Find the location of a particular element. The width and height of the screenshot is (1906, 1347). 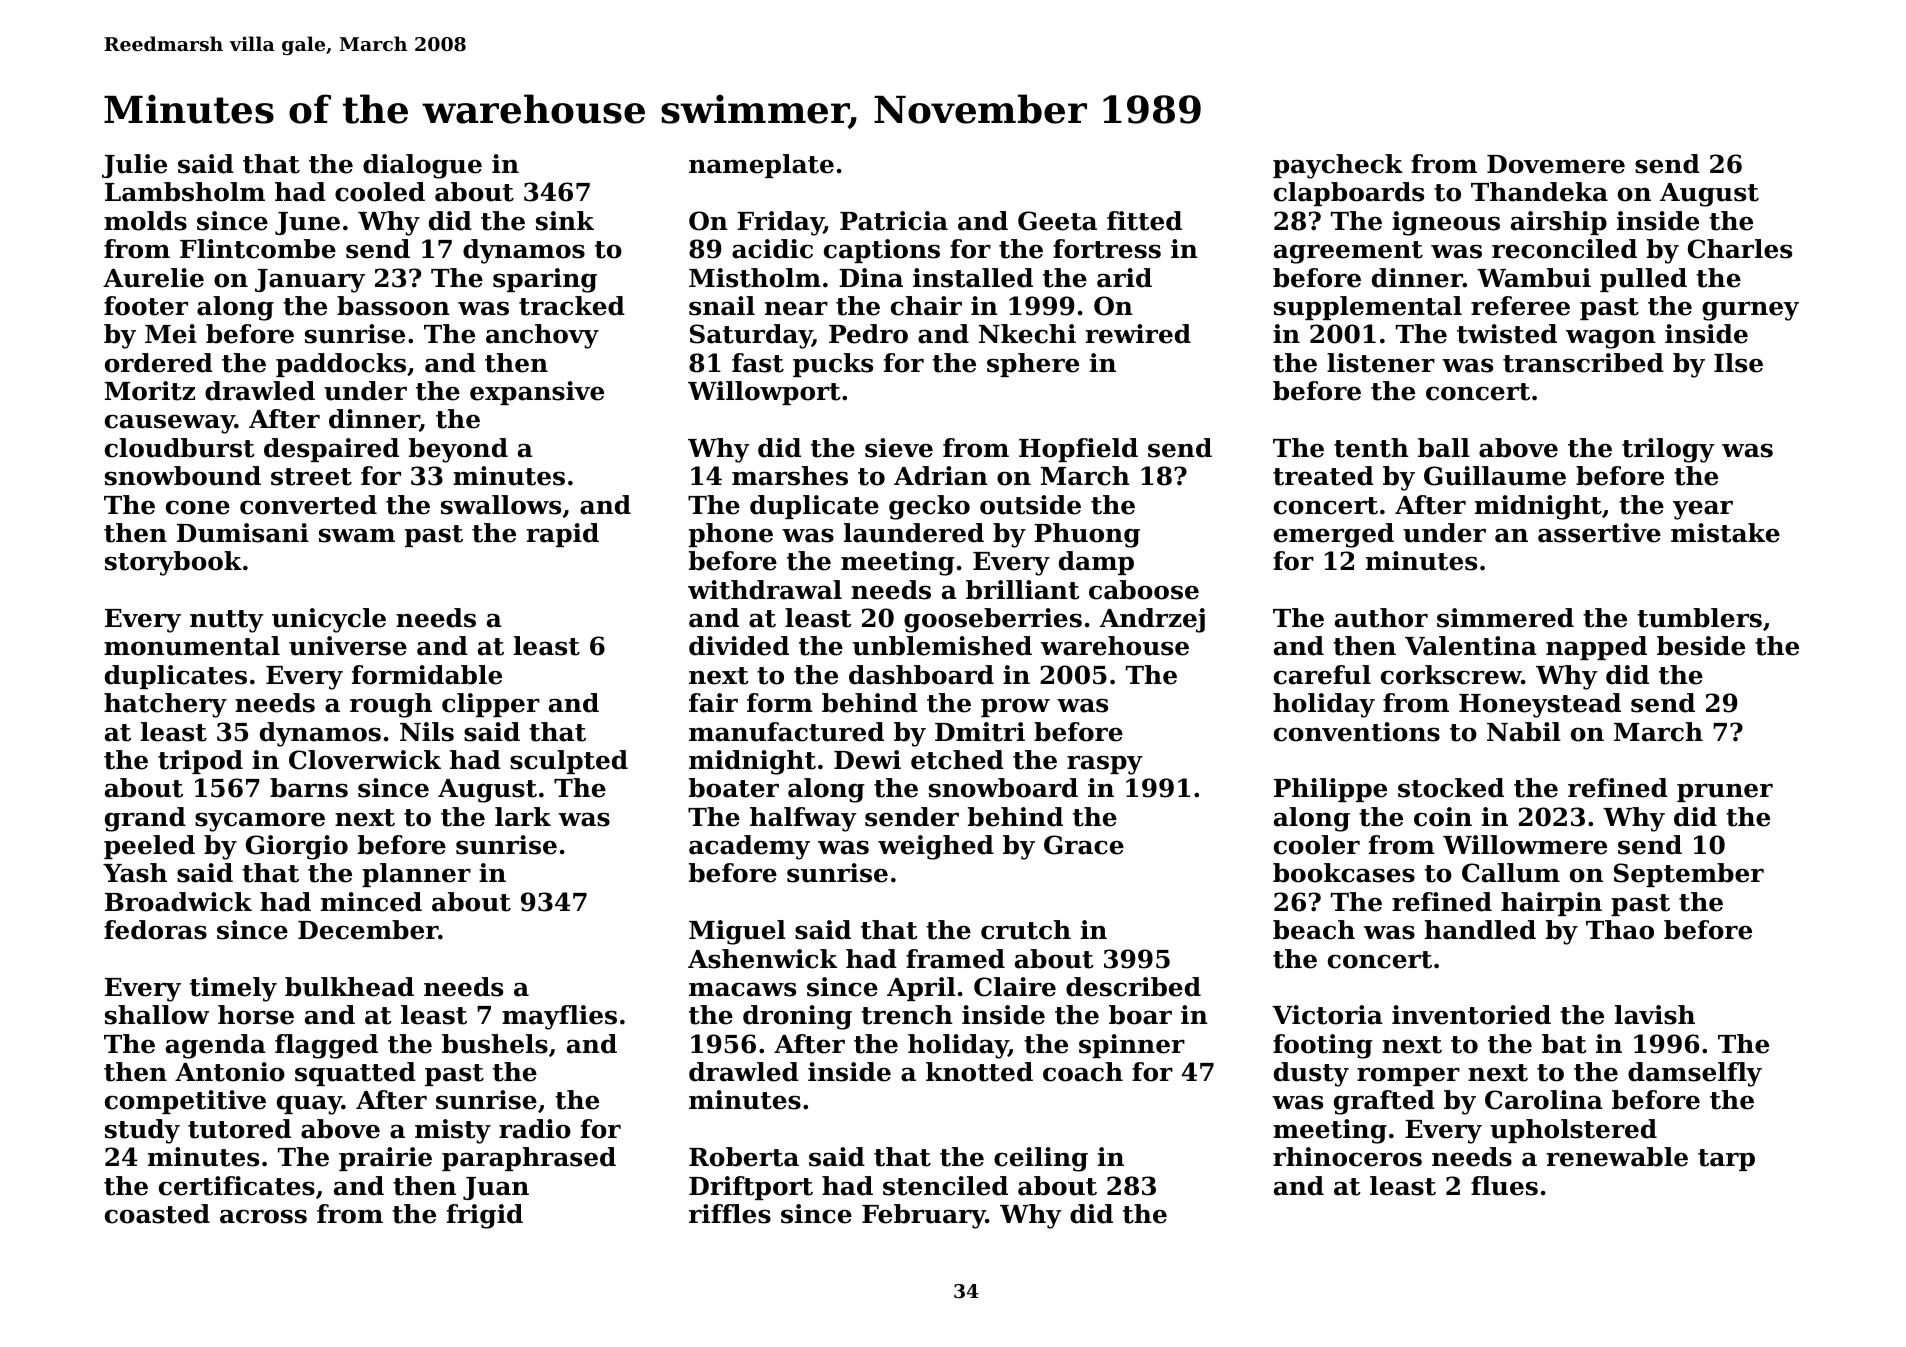

February is located at coordinates (924, 1216).
